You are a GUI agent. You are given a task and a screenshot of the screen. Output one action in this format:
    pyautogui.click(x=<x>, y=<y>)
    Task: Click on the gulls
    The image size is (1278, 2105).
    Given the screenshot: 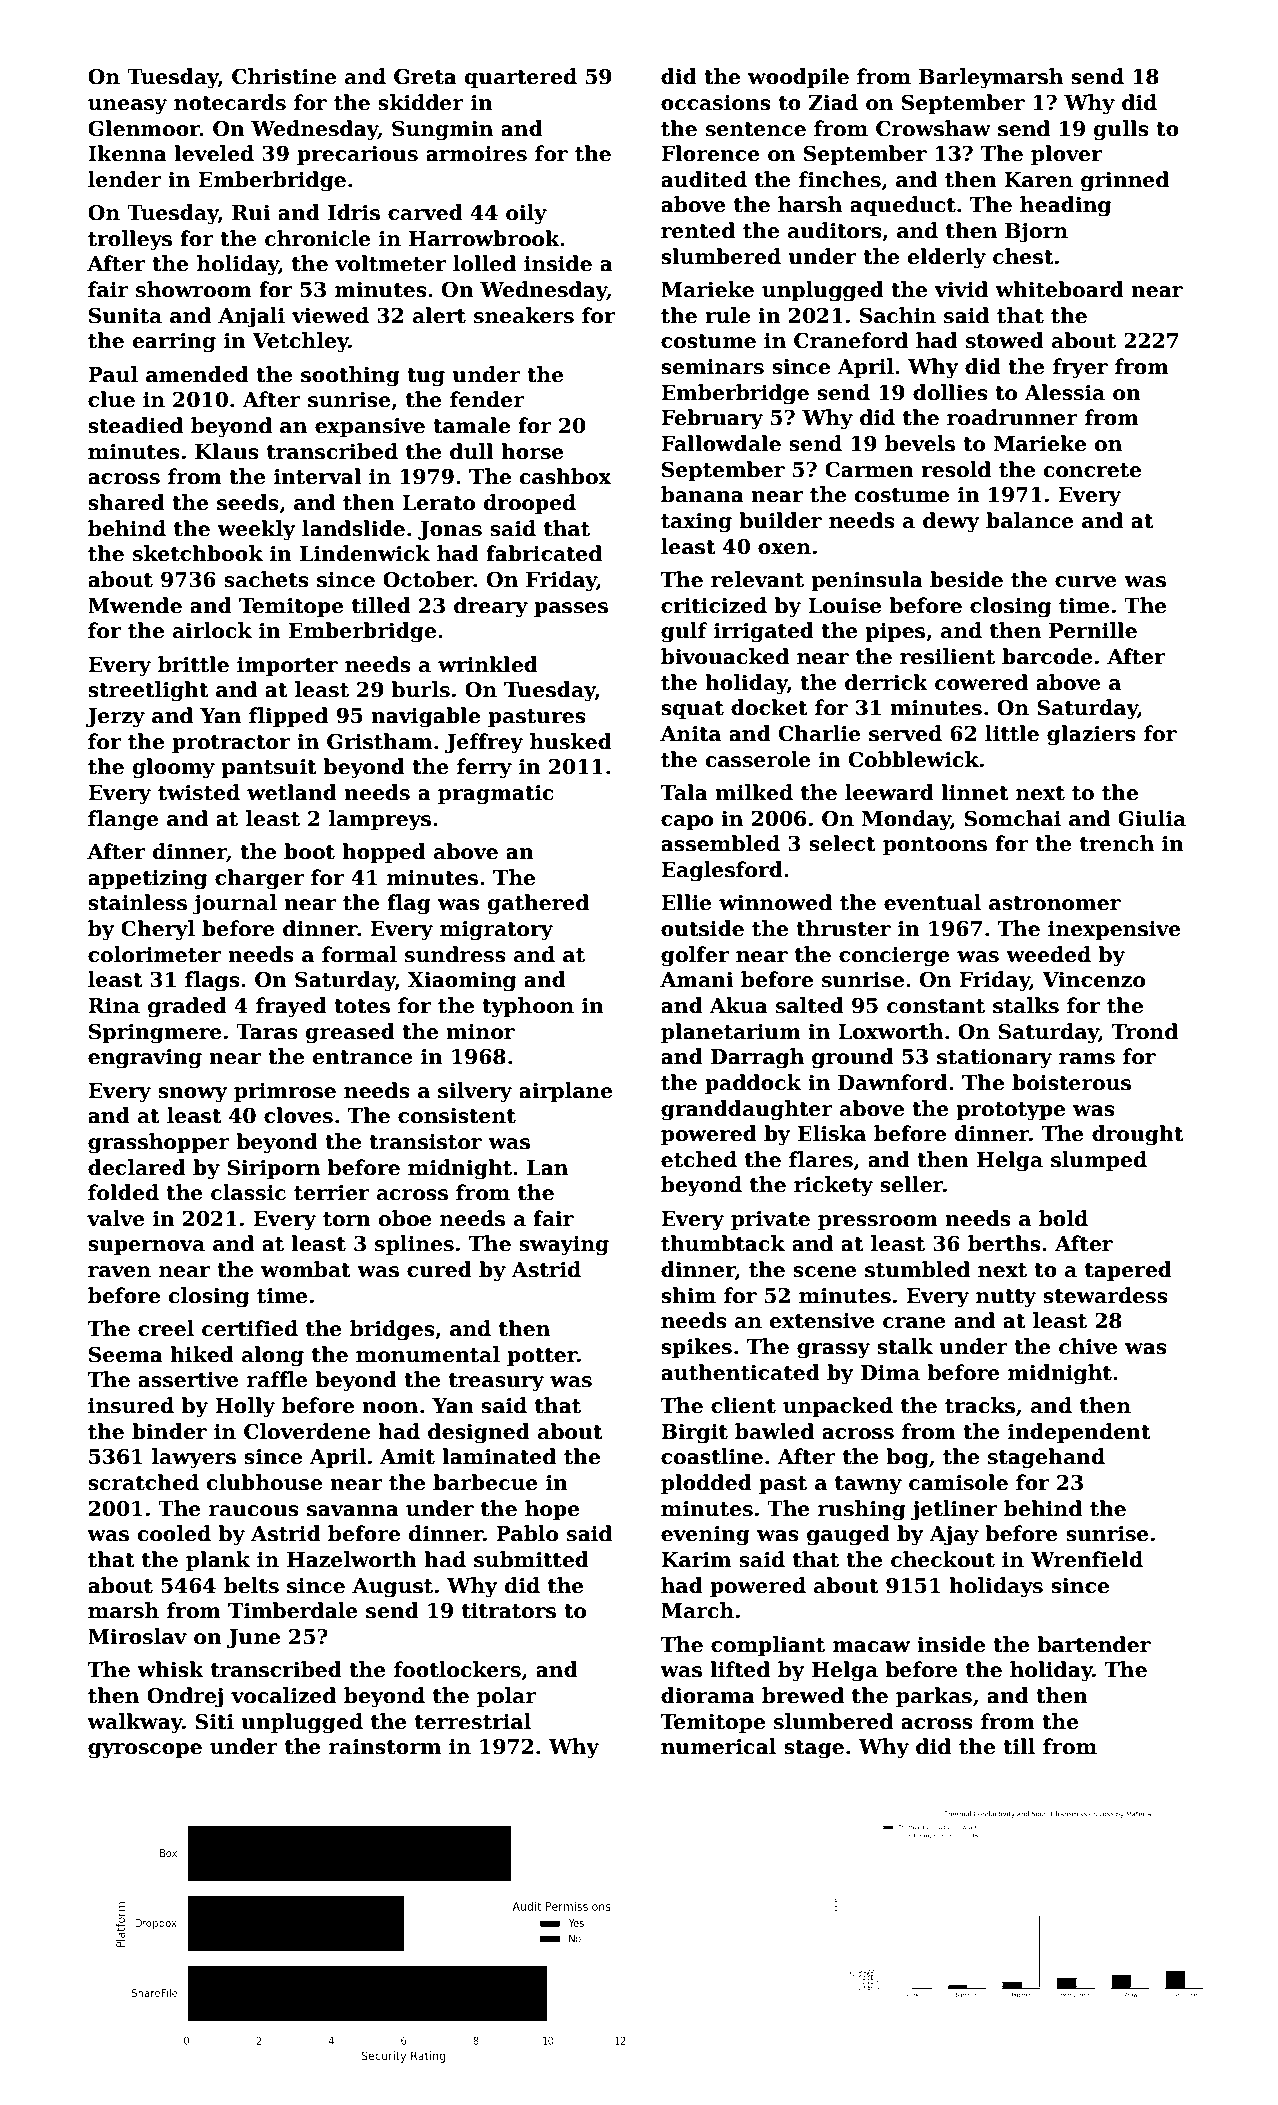 What is the action you would take?
    pyautogui.click(x=1121, y=130)
